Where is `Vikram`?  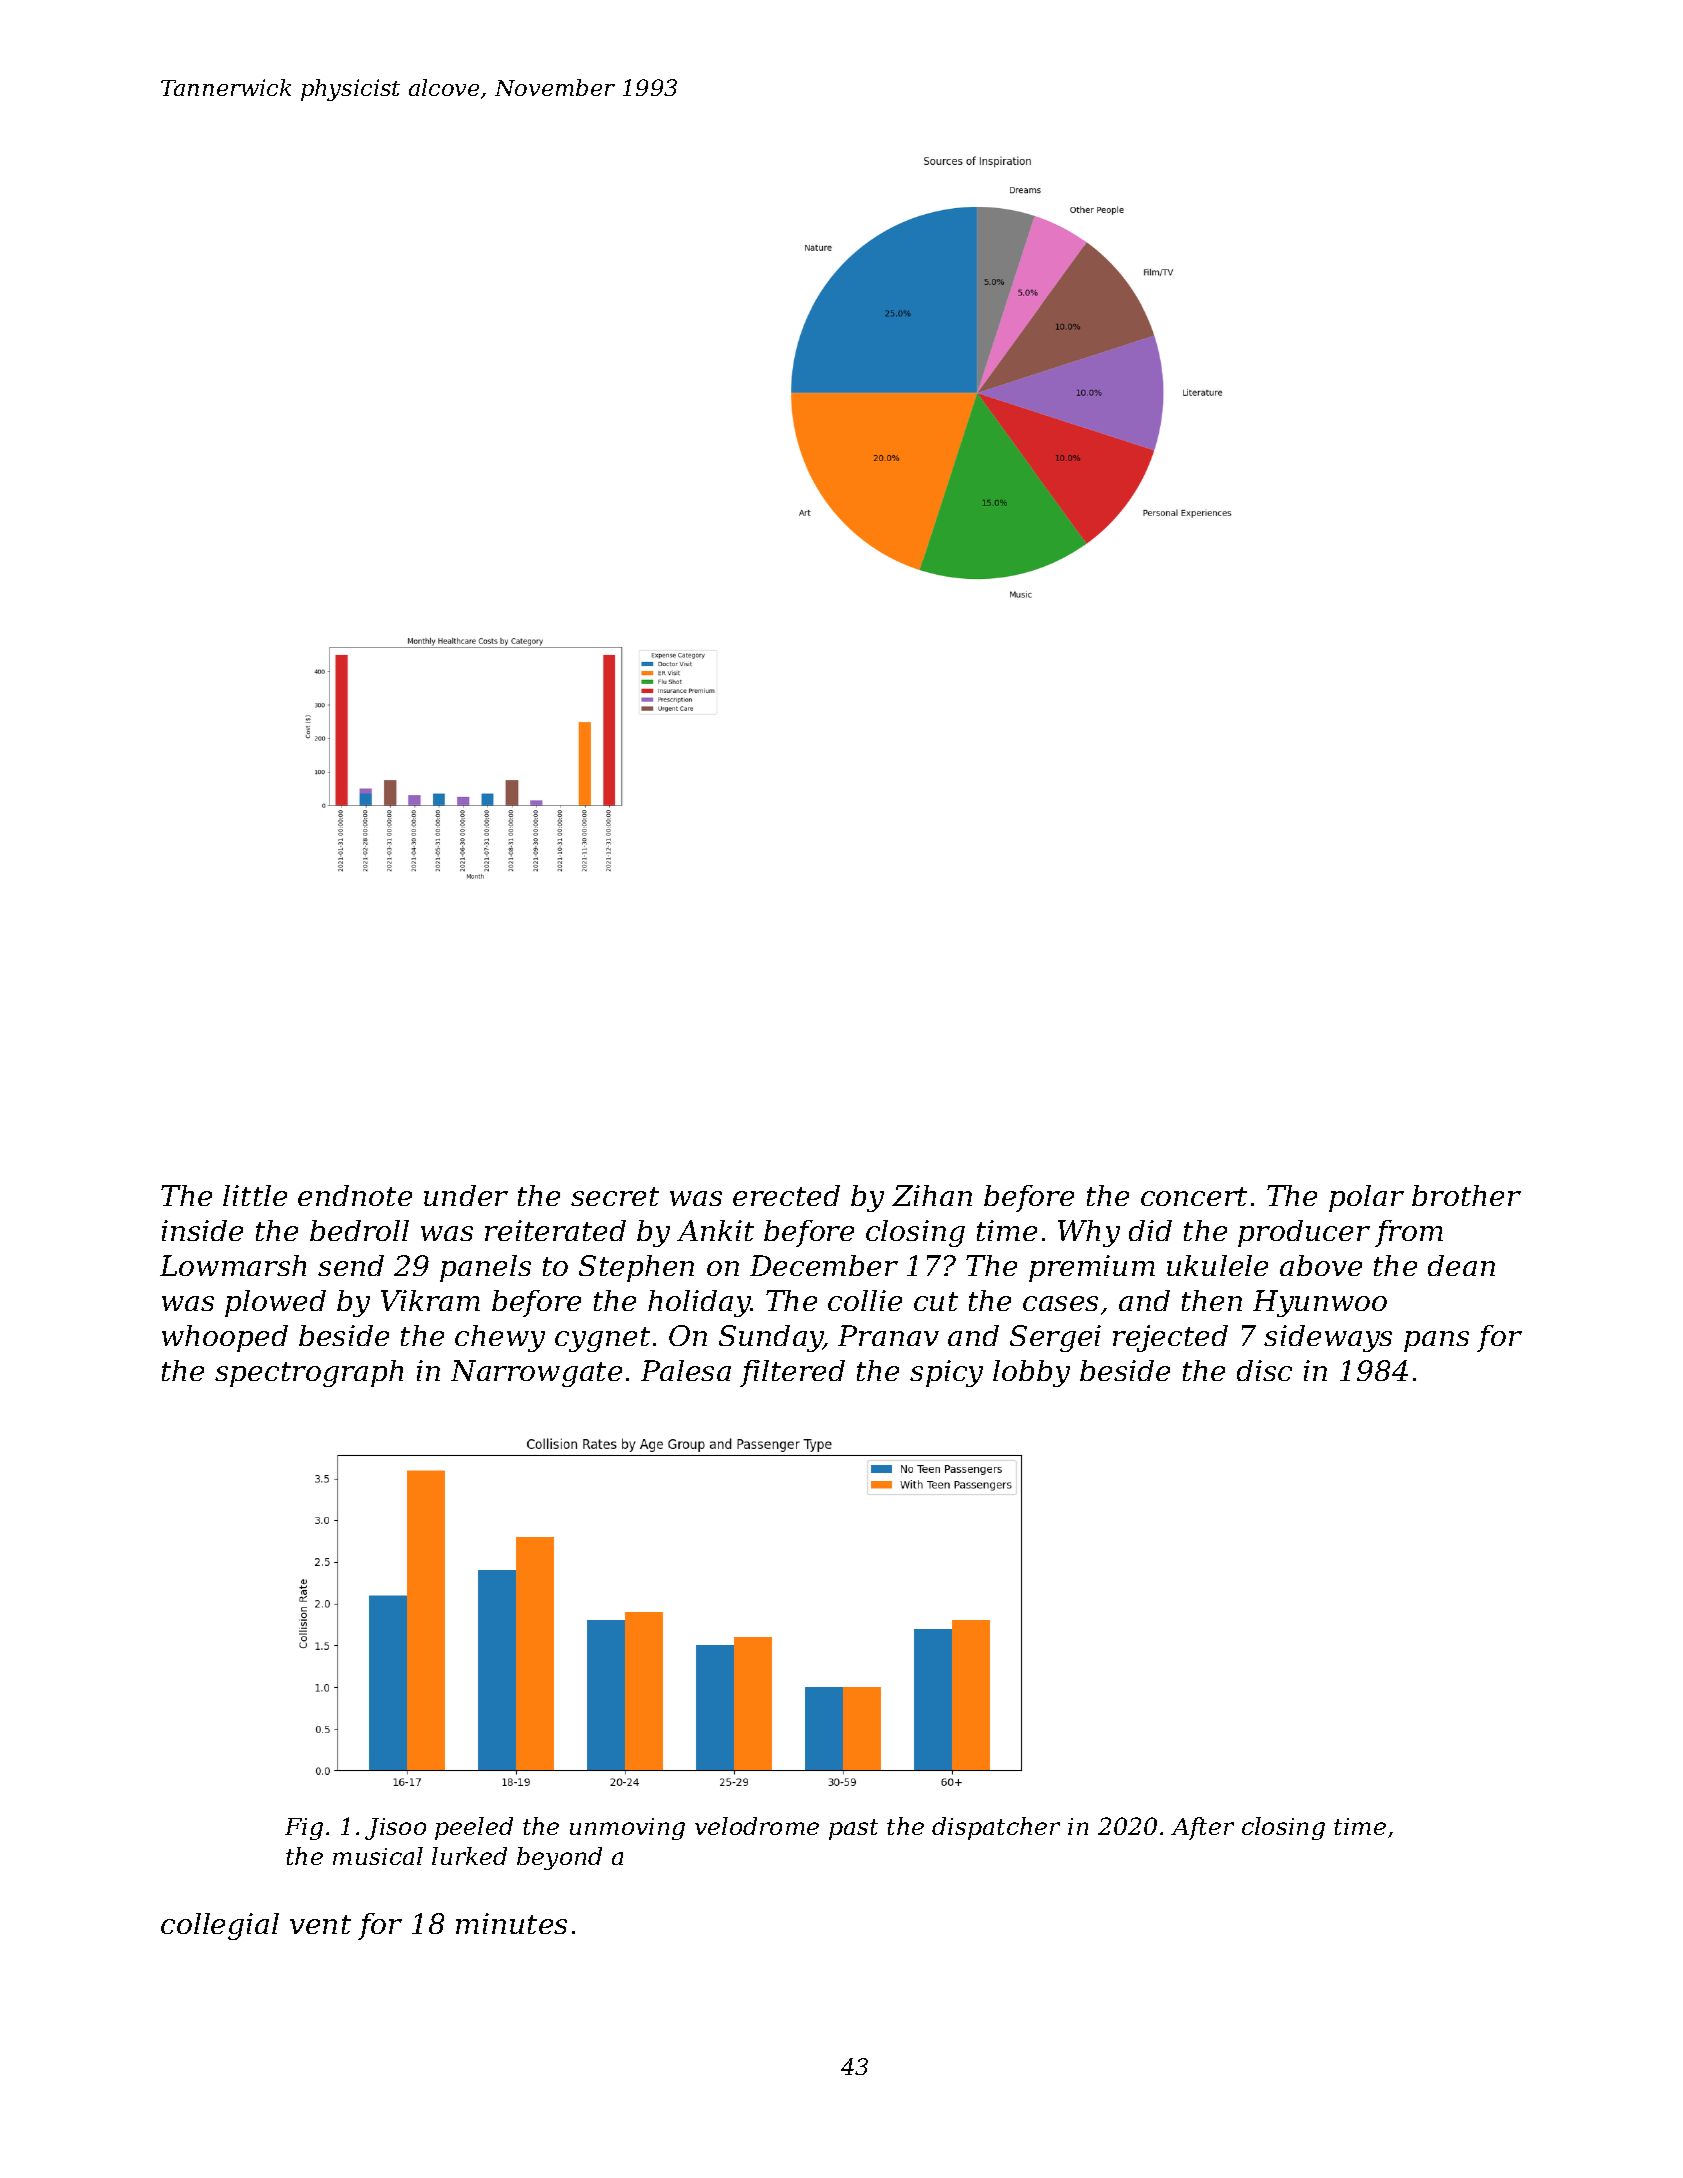 Vikram is located at coordinates (430, 1300).
